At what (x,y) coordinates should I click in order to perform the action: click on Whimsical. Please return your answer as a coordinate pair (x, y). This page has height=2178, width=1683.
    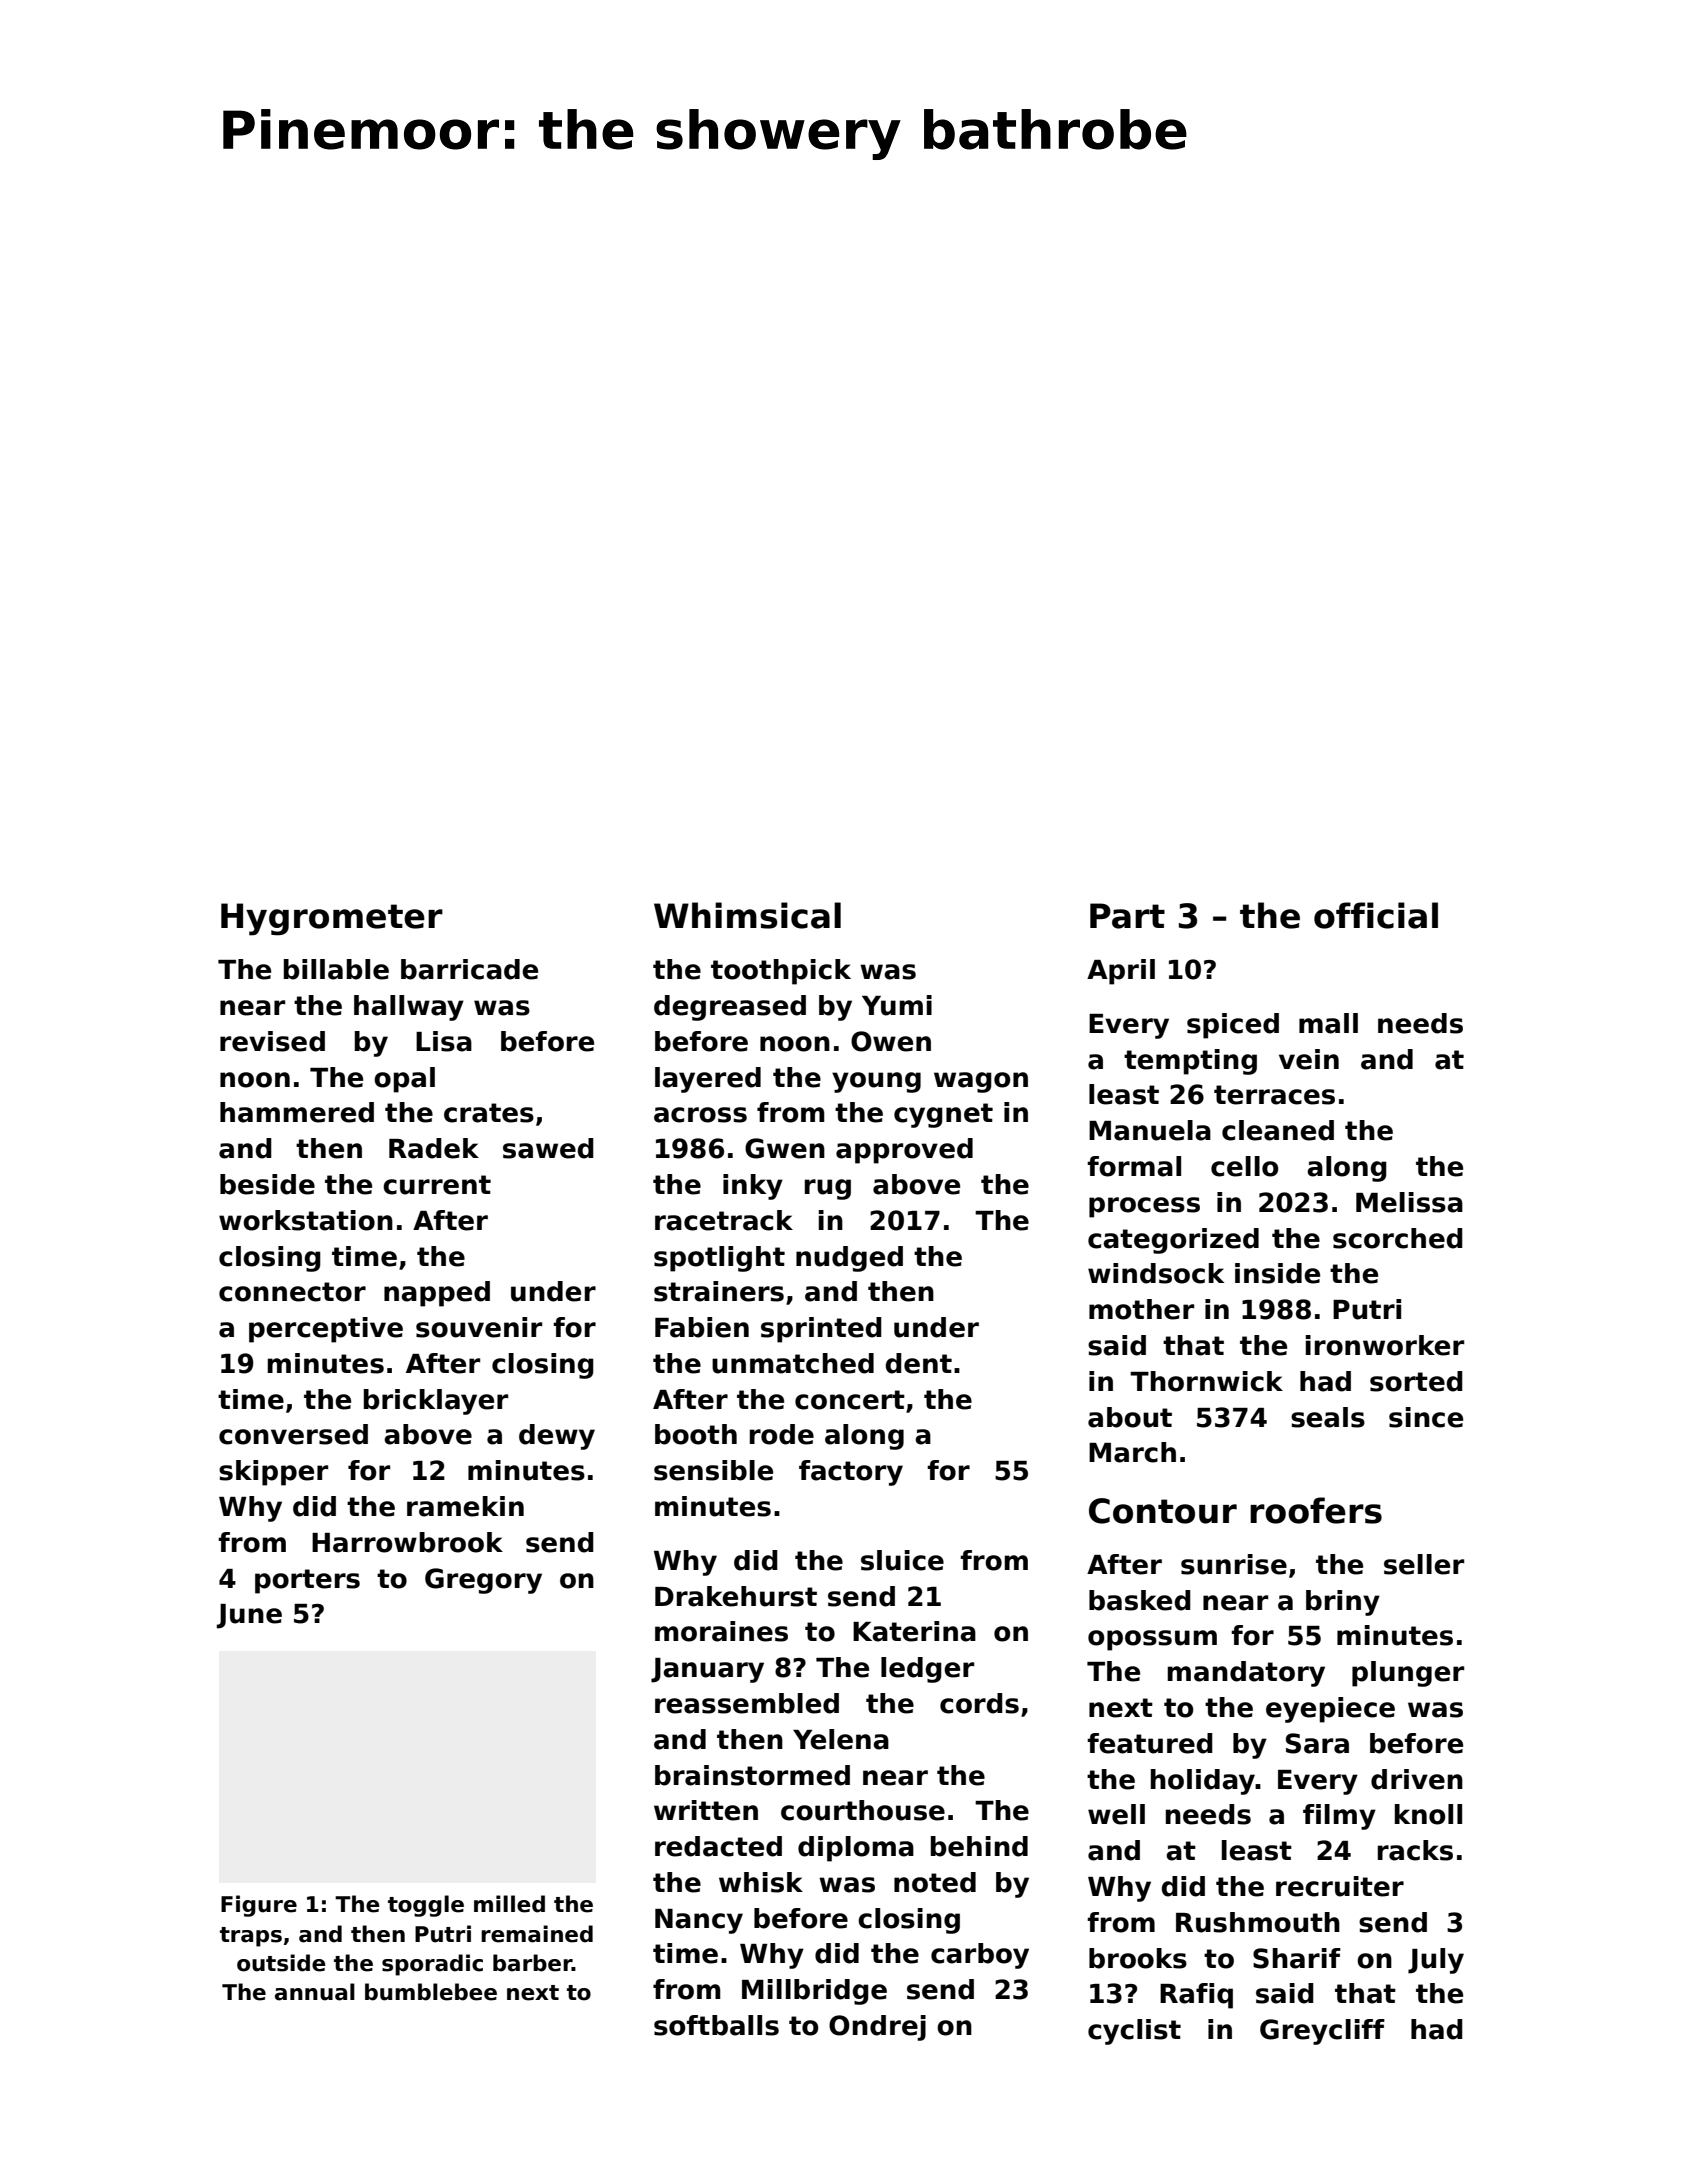
    Looking at the image, I should click on (747, 915).
